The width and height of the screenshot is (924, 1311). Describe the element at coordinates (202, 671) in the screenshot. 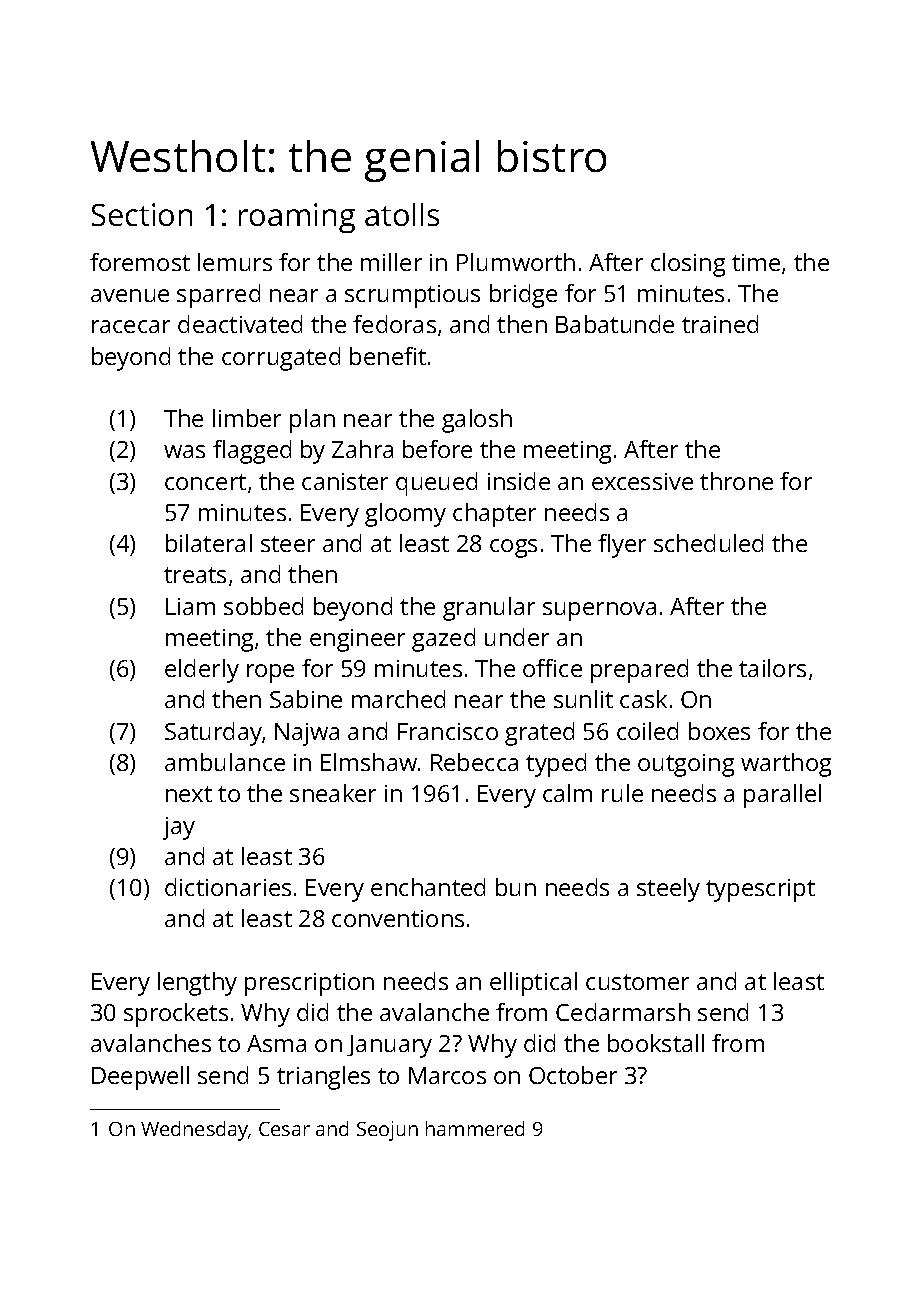

I see `elderly` at that location.
